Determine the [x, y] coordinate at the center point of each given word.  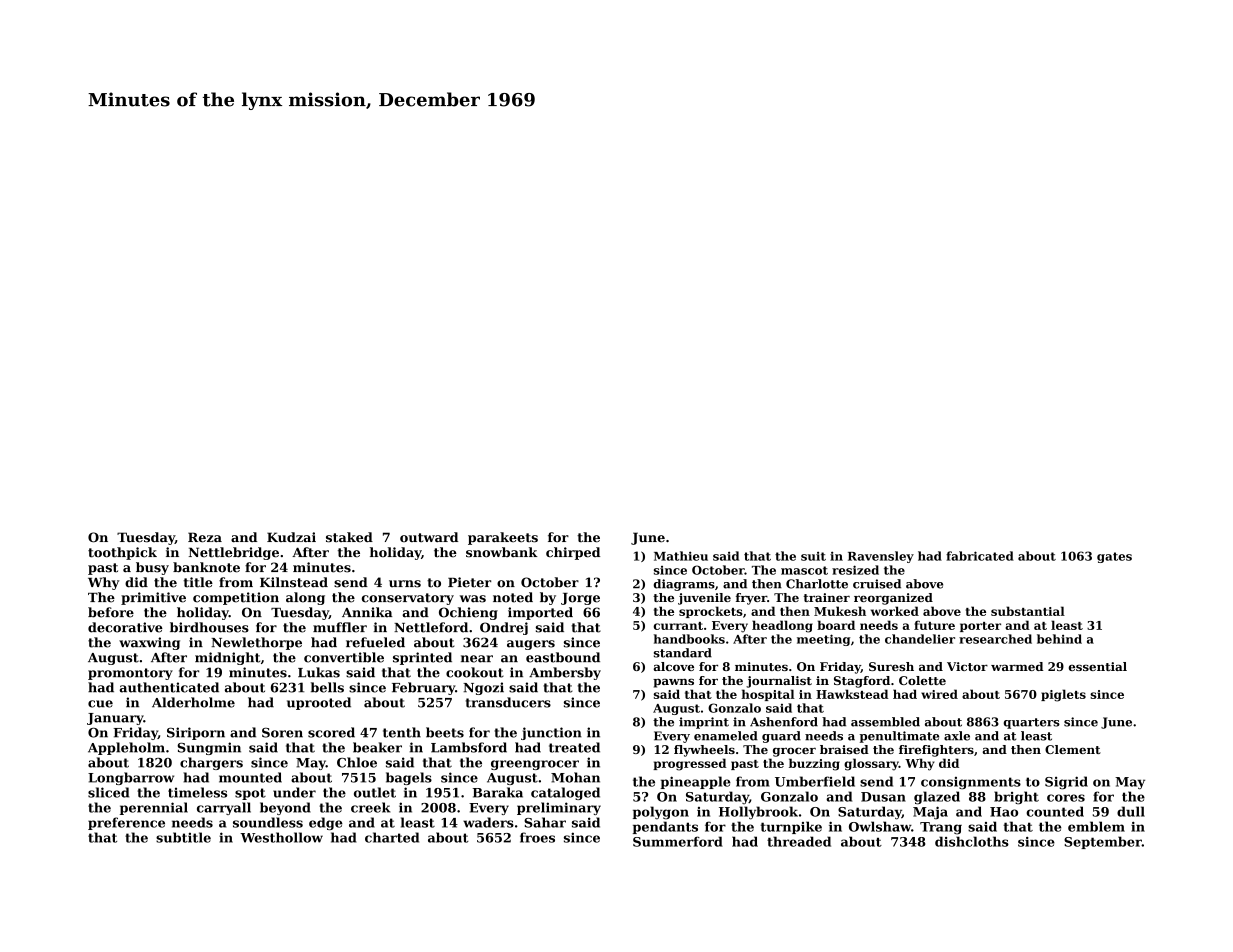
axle [957, 736]
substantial [1028, 611]
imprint [704, 723]
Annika [367, 612]
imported [540, 613]
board [836, 625]
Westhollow [281, 837]
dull [1131, 811]
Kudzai [291, 537]
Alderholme [193, 702]
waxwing [149, 643]
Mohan [575, 777]
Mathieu [681, 556]
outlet [375, 792]
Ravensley [881, 557]
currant [678, 626]
